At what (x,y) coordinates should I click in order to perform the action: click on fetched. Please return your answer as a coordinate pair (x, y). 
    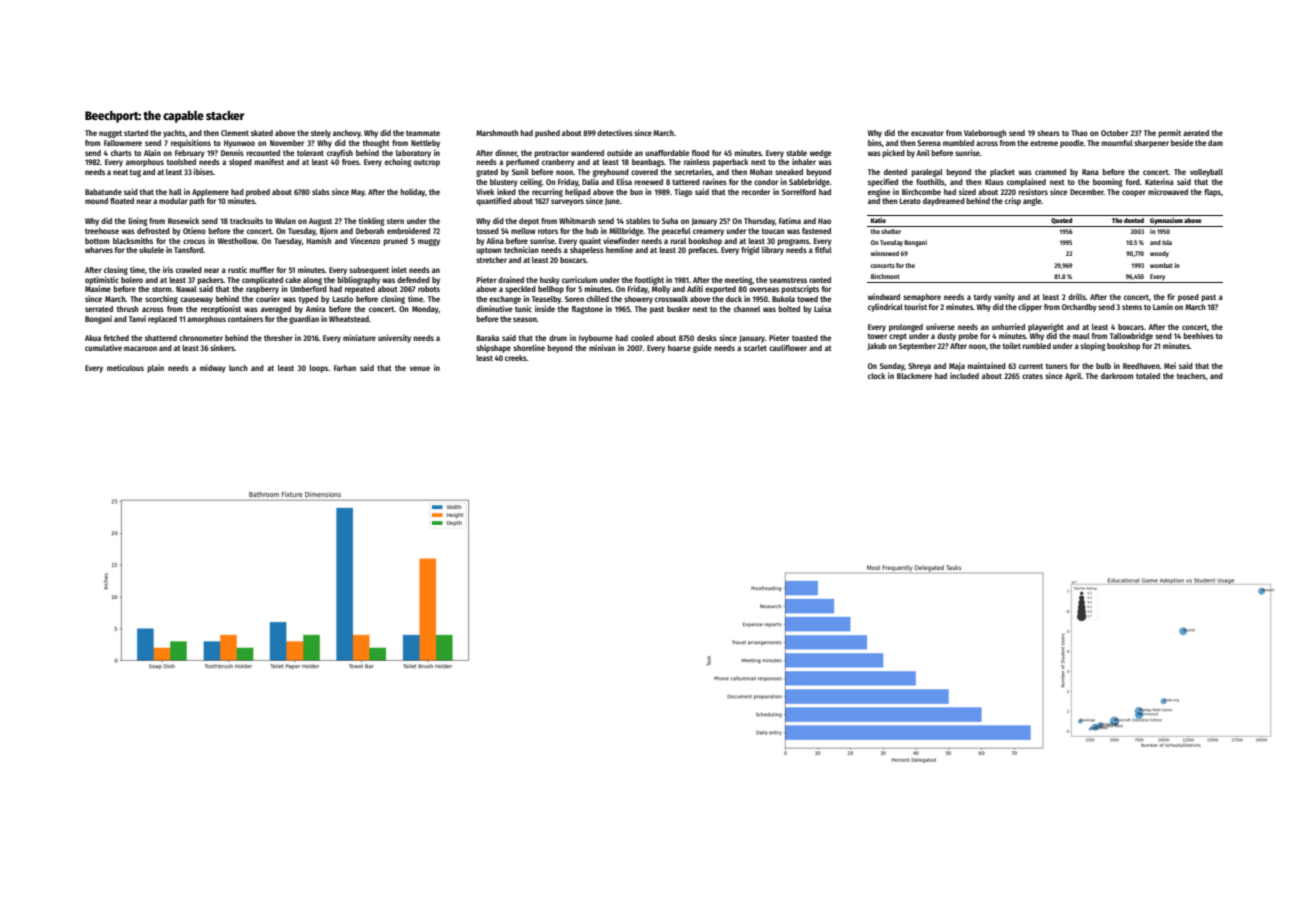
    Looking at the image, I should click on (116, 338).
